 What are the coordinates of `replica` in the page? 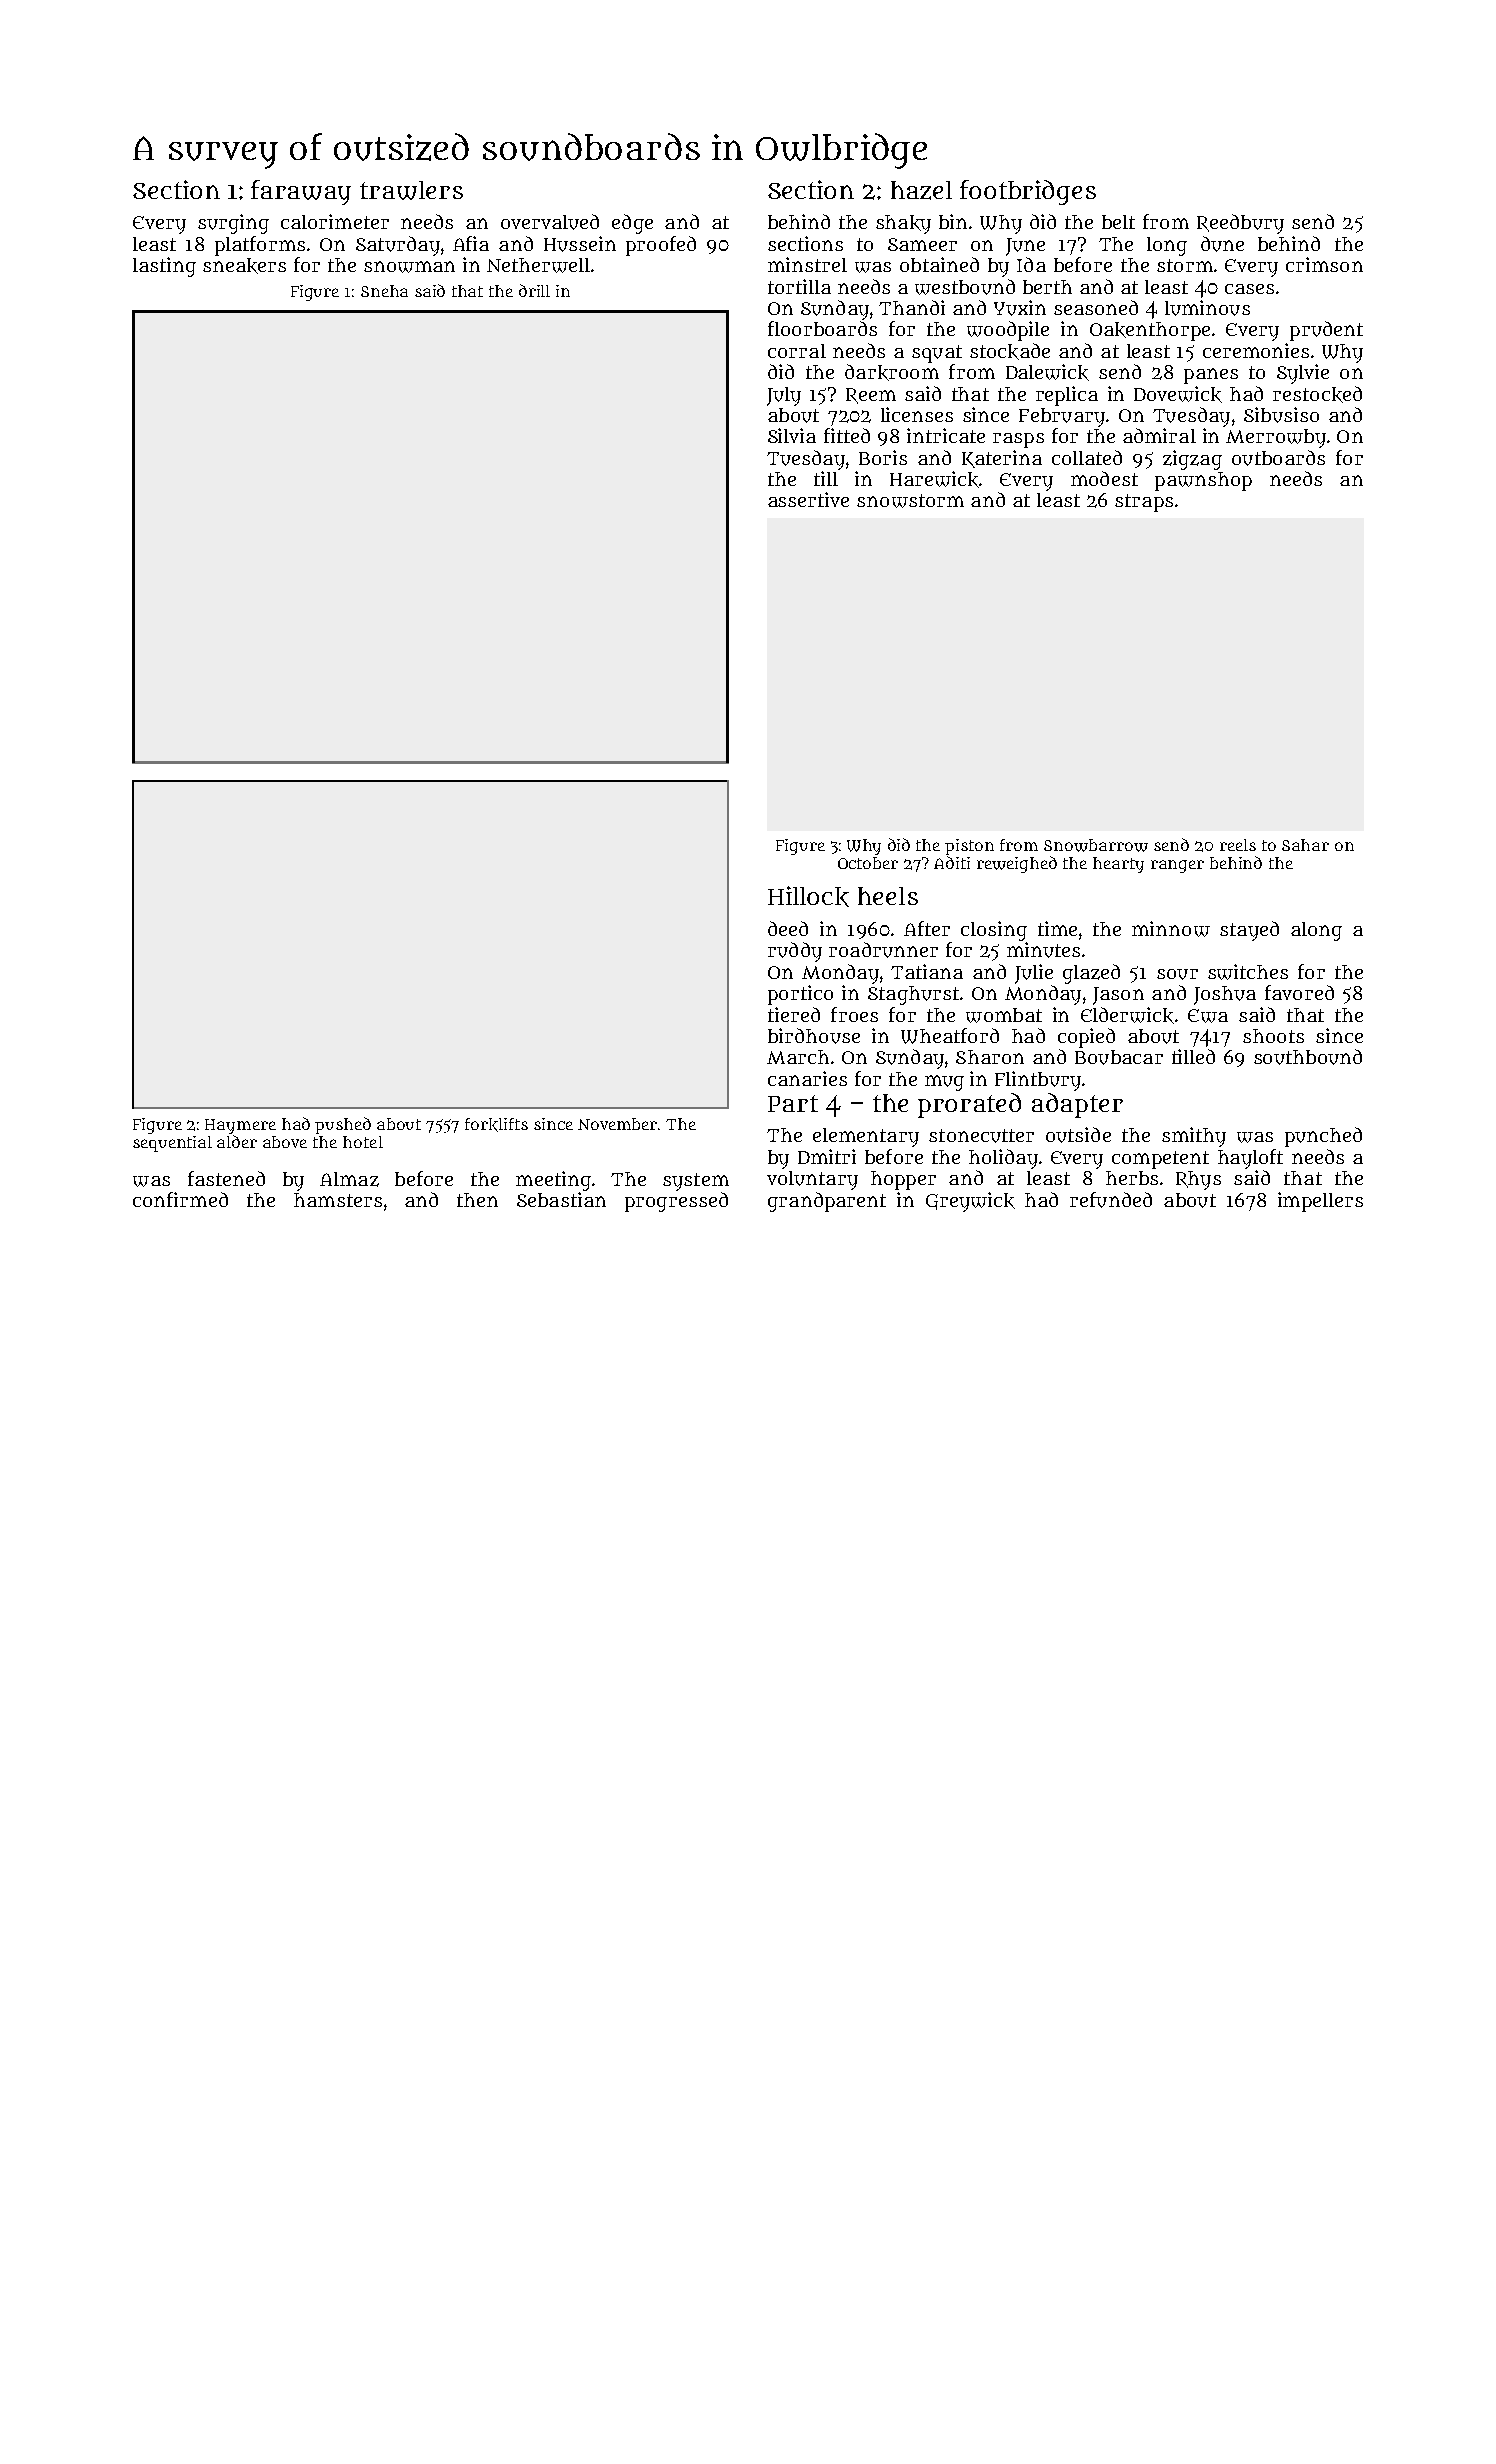 It's located at (1067, 396).
